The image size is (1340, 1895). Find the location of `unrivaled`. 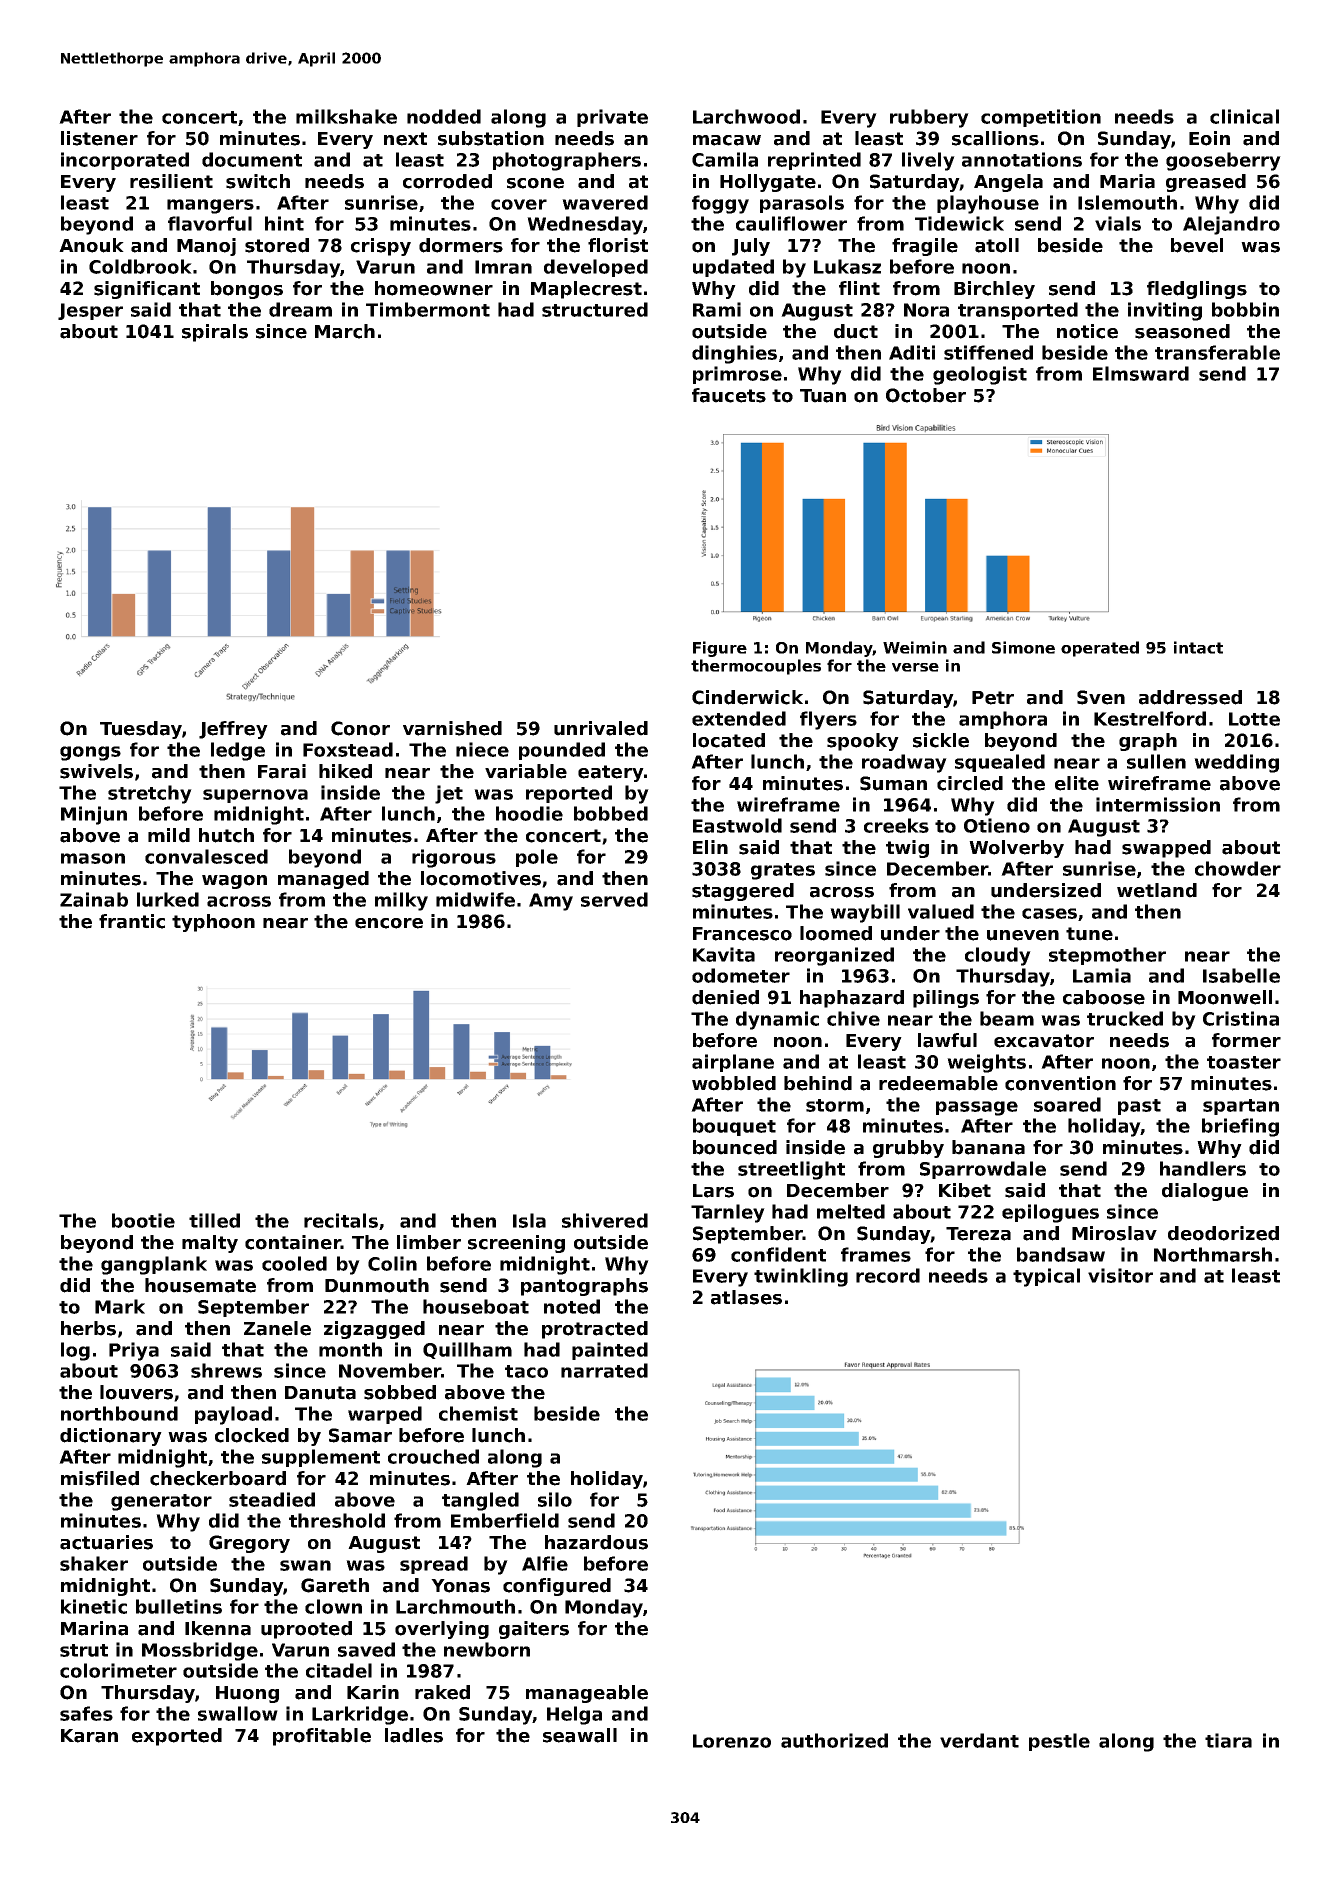

unrivaled is located at coordinates (601, 728).
